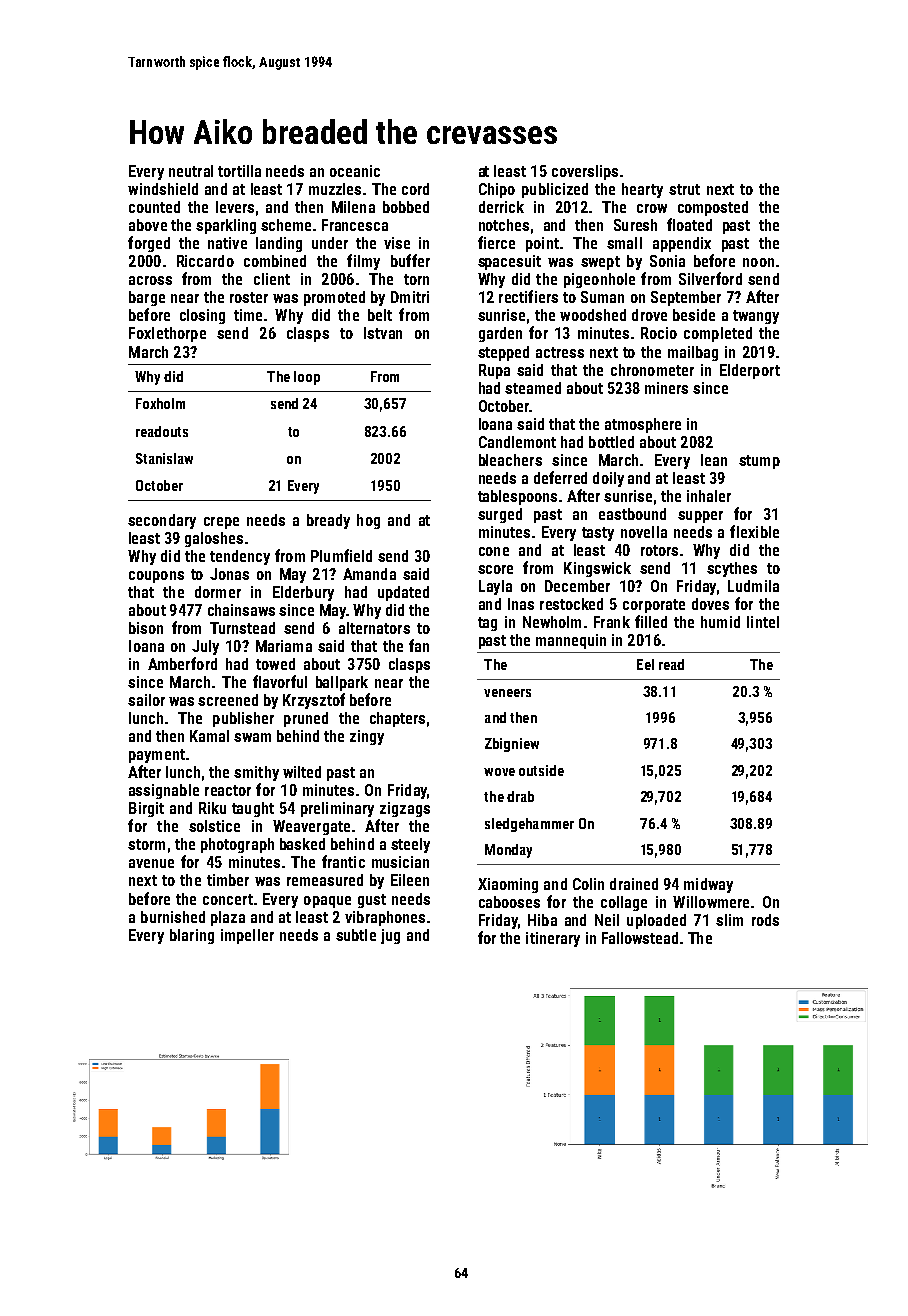 This image has width=908, height=1316. I want to click on beside, so click(694, 315).
